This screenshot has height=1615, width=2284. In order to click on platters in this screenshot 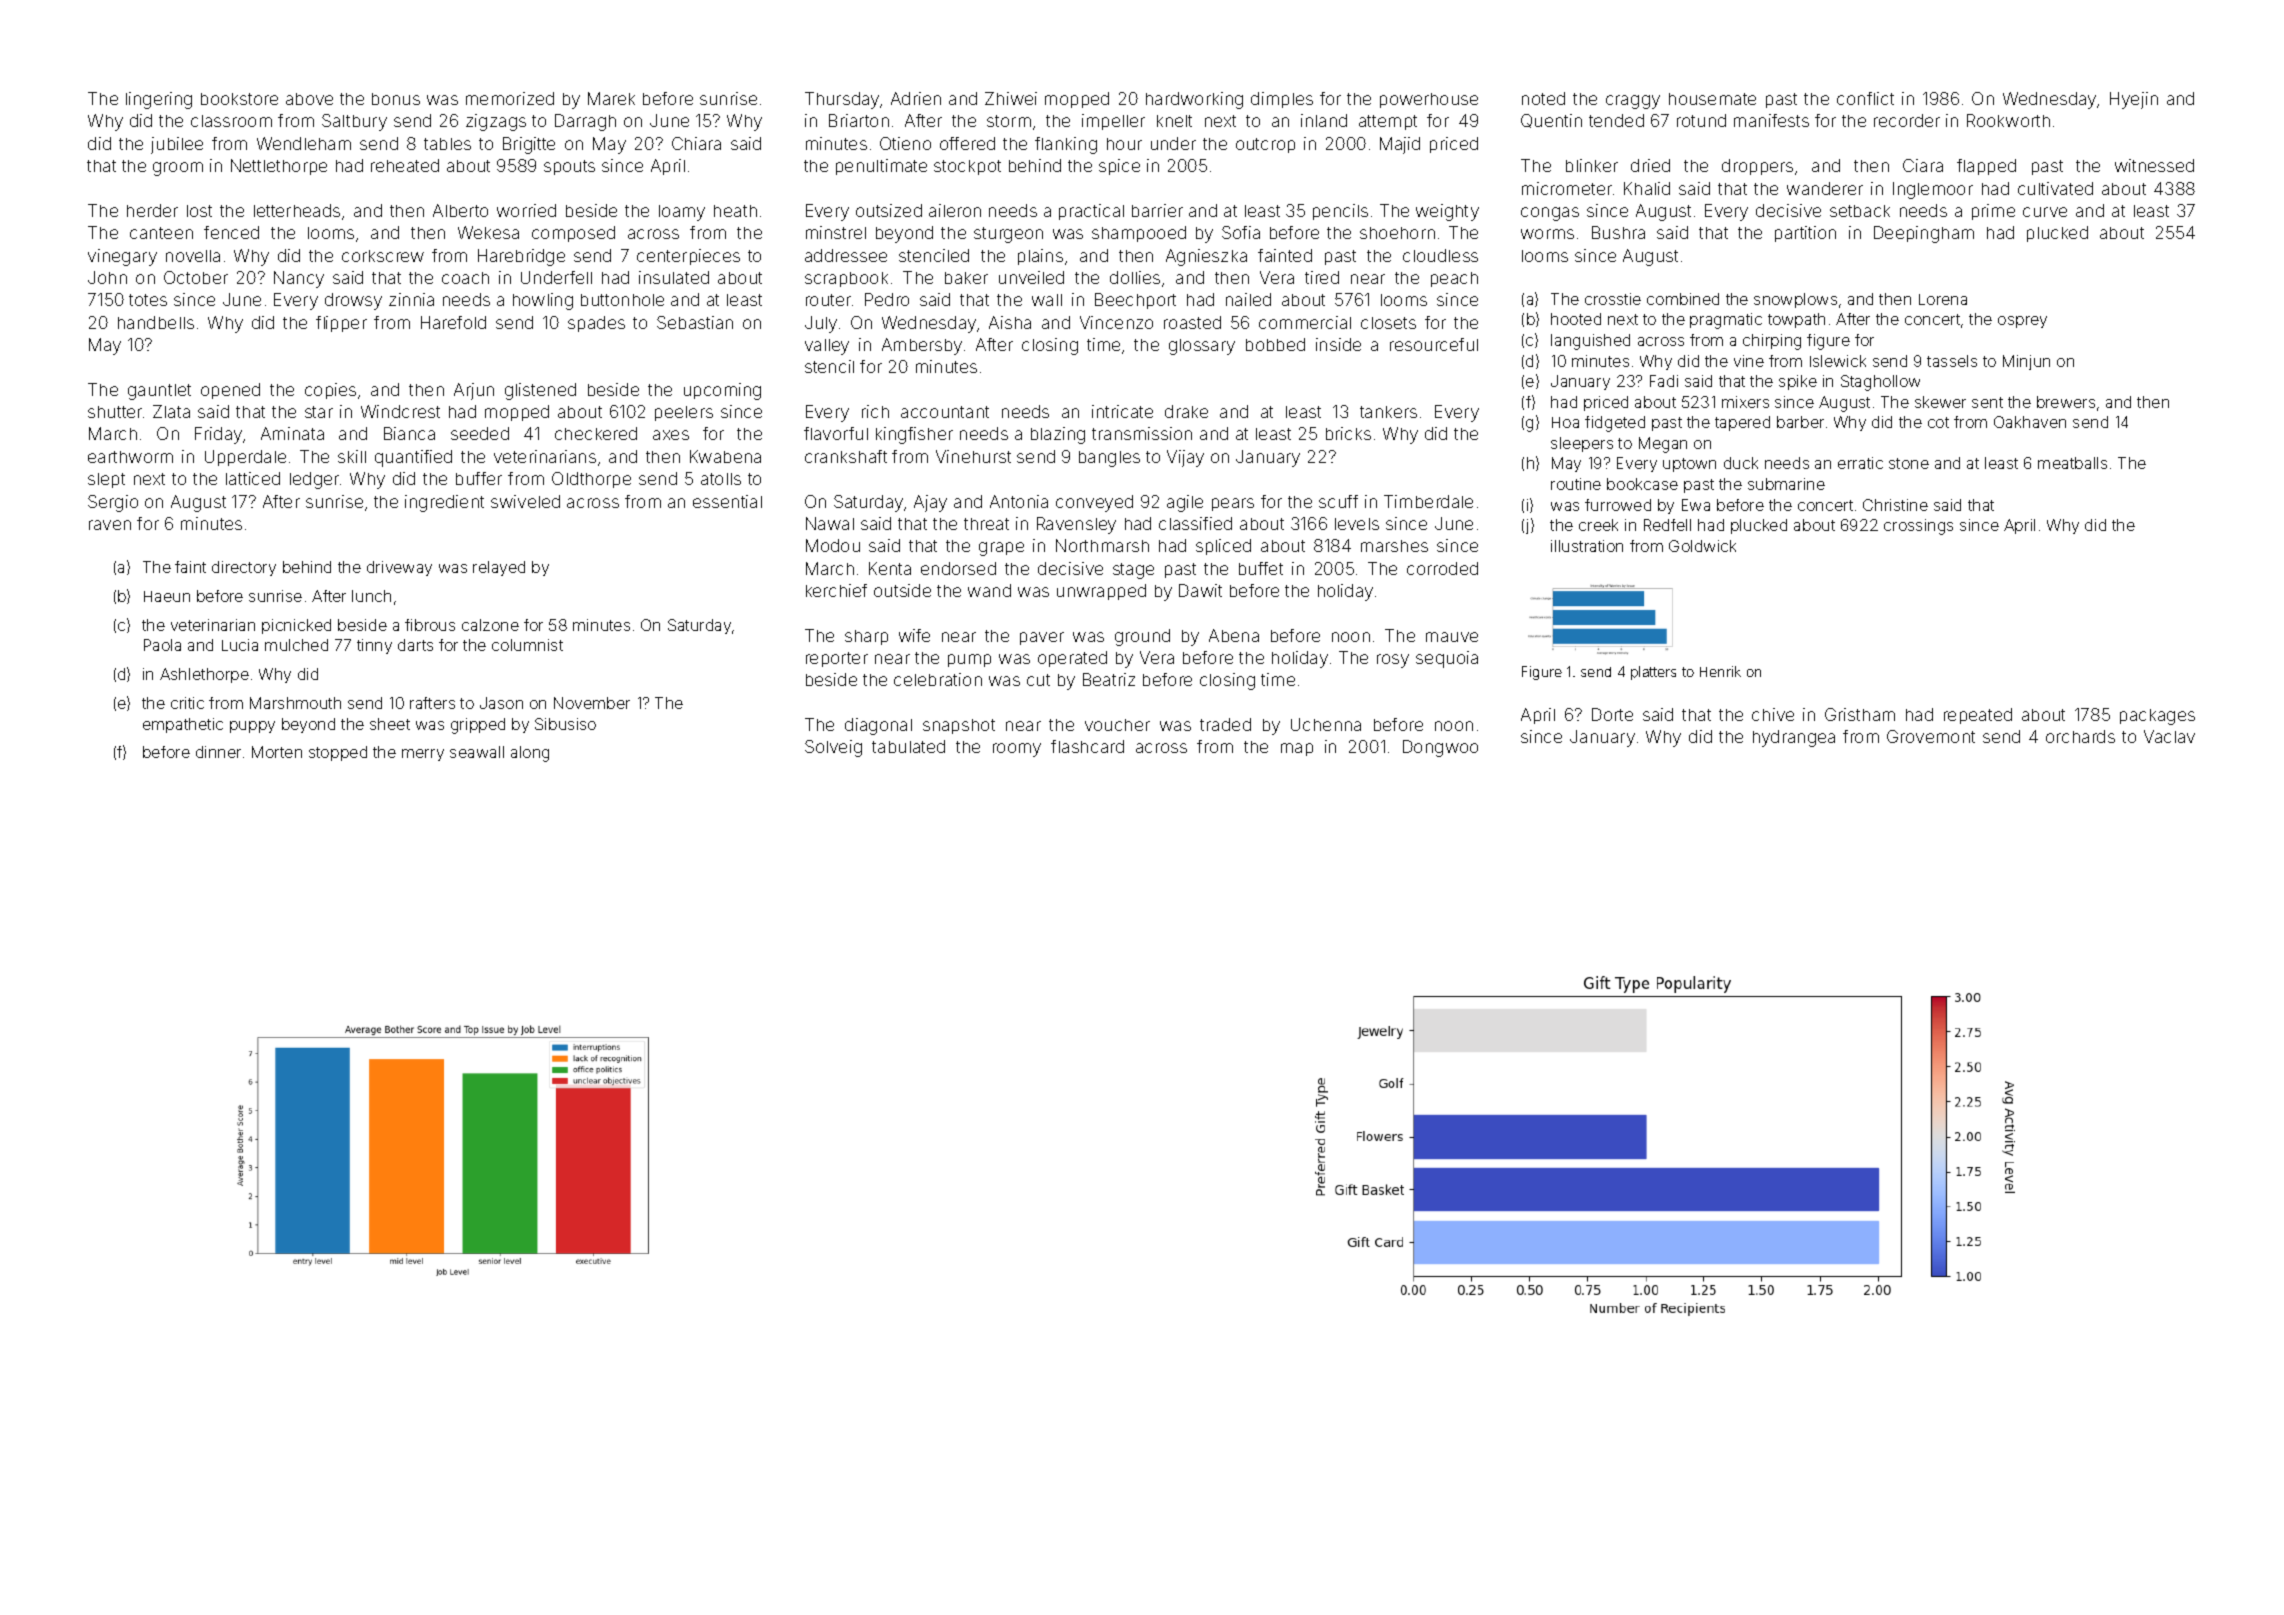, I will do `click(1653, 673)`.
